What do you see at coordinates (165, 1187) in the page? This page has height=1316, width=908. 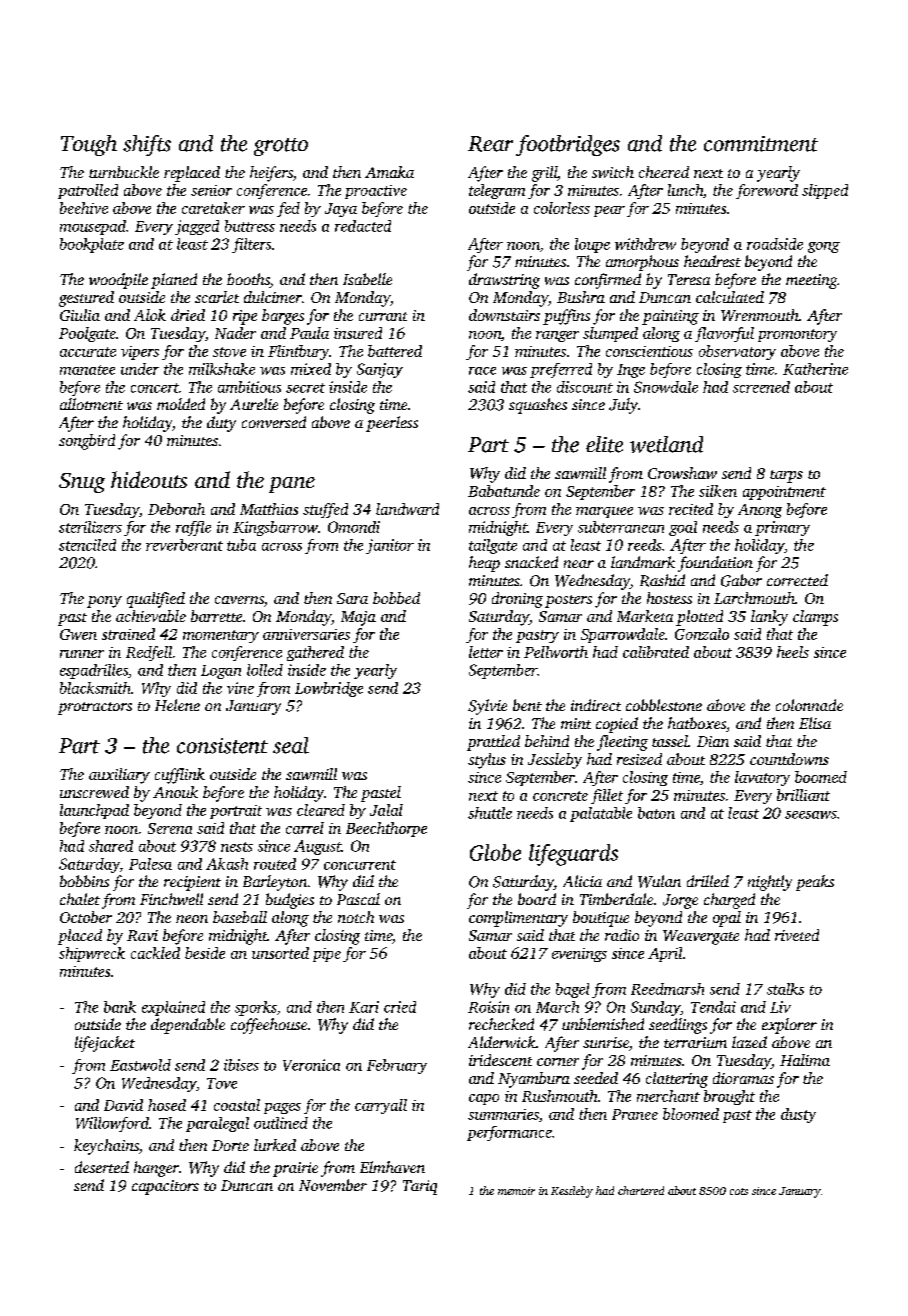 I see `capacitors` at bounding box center [165, 1187].
